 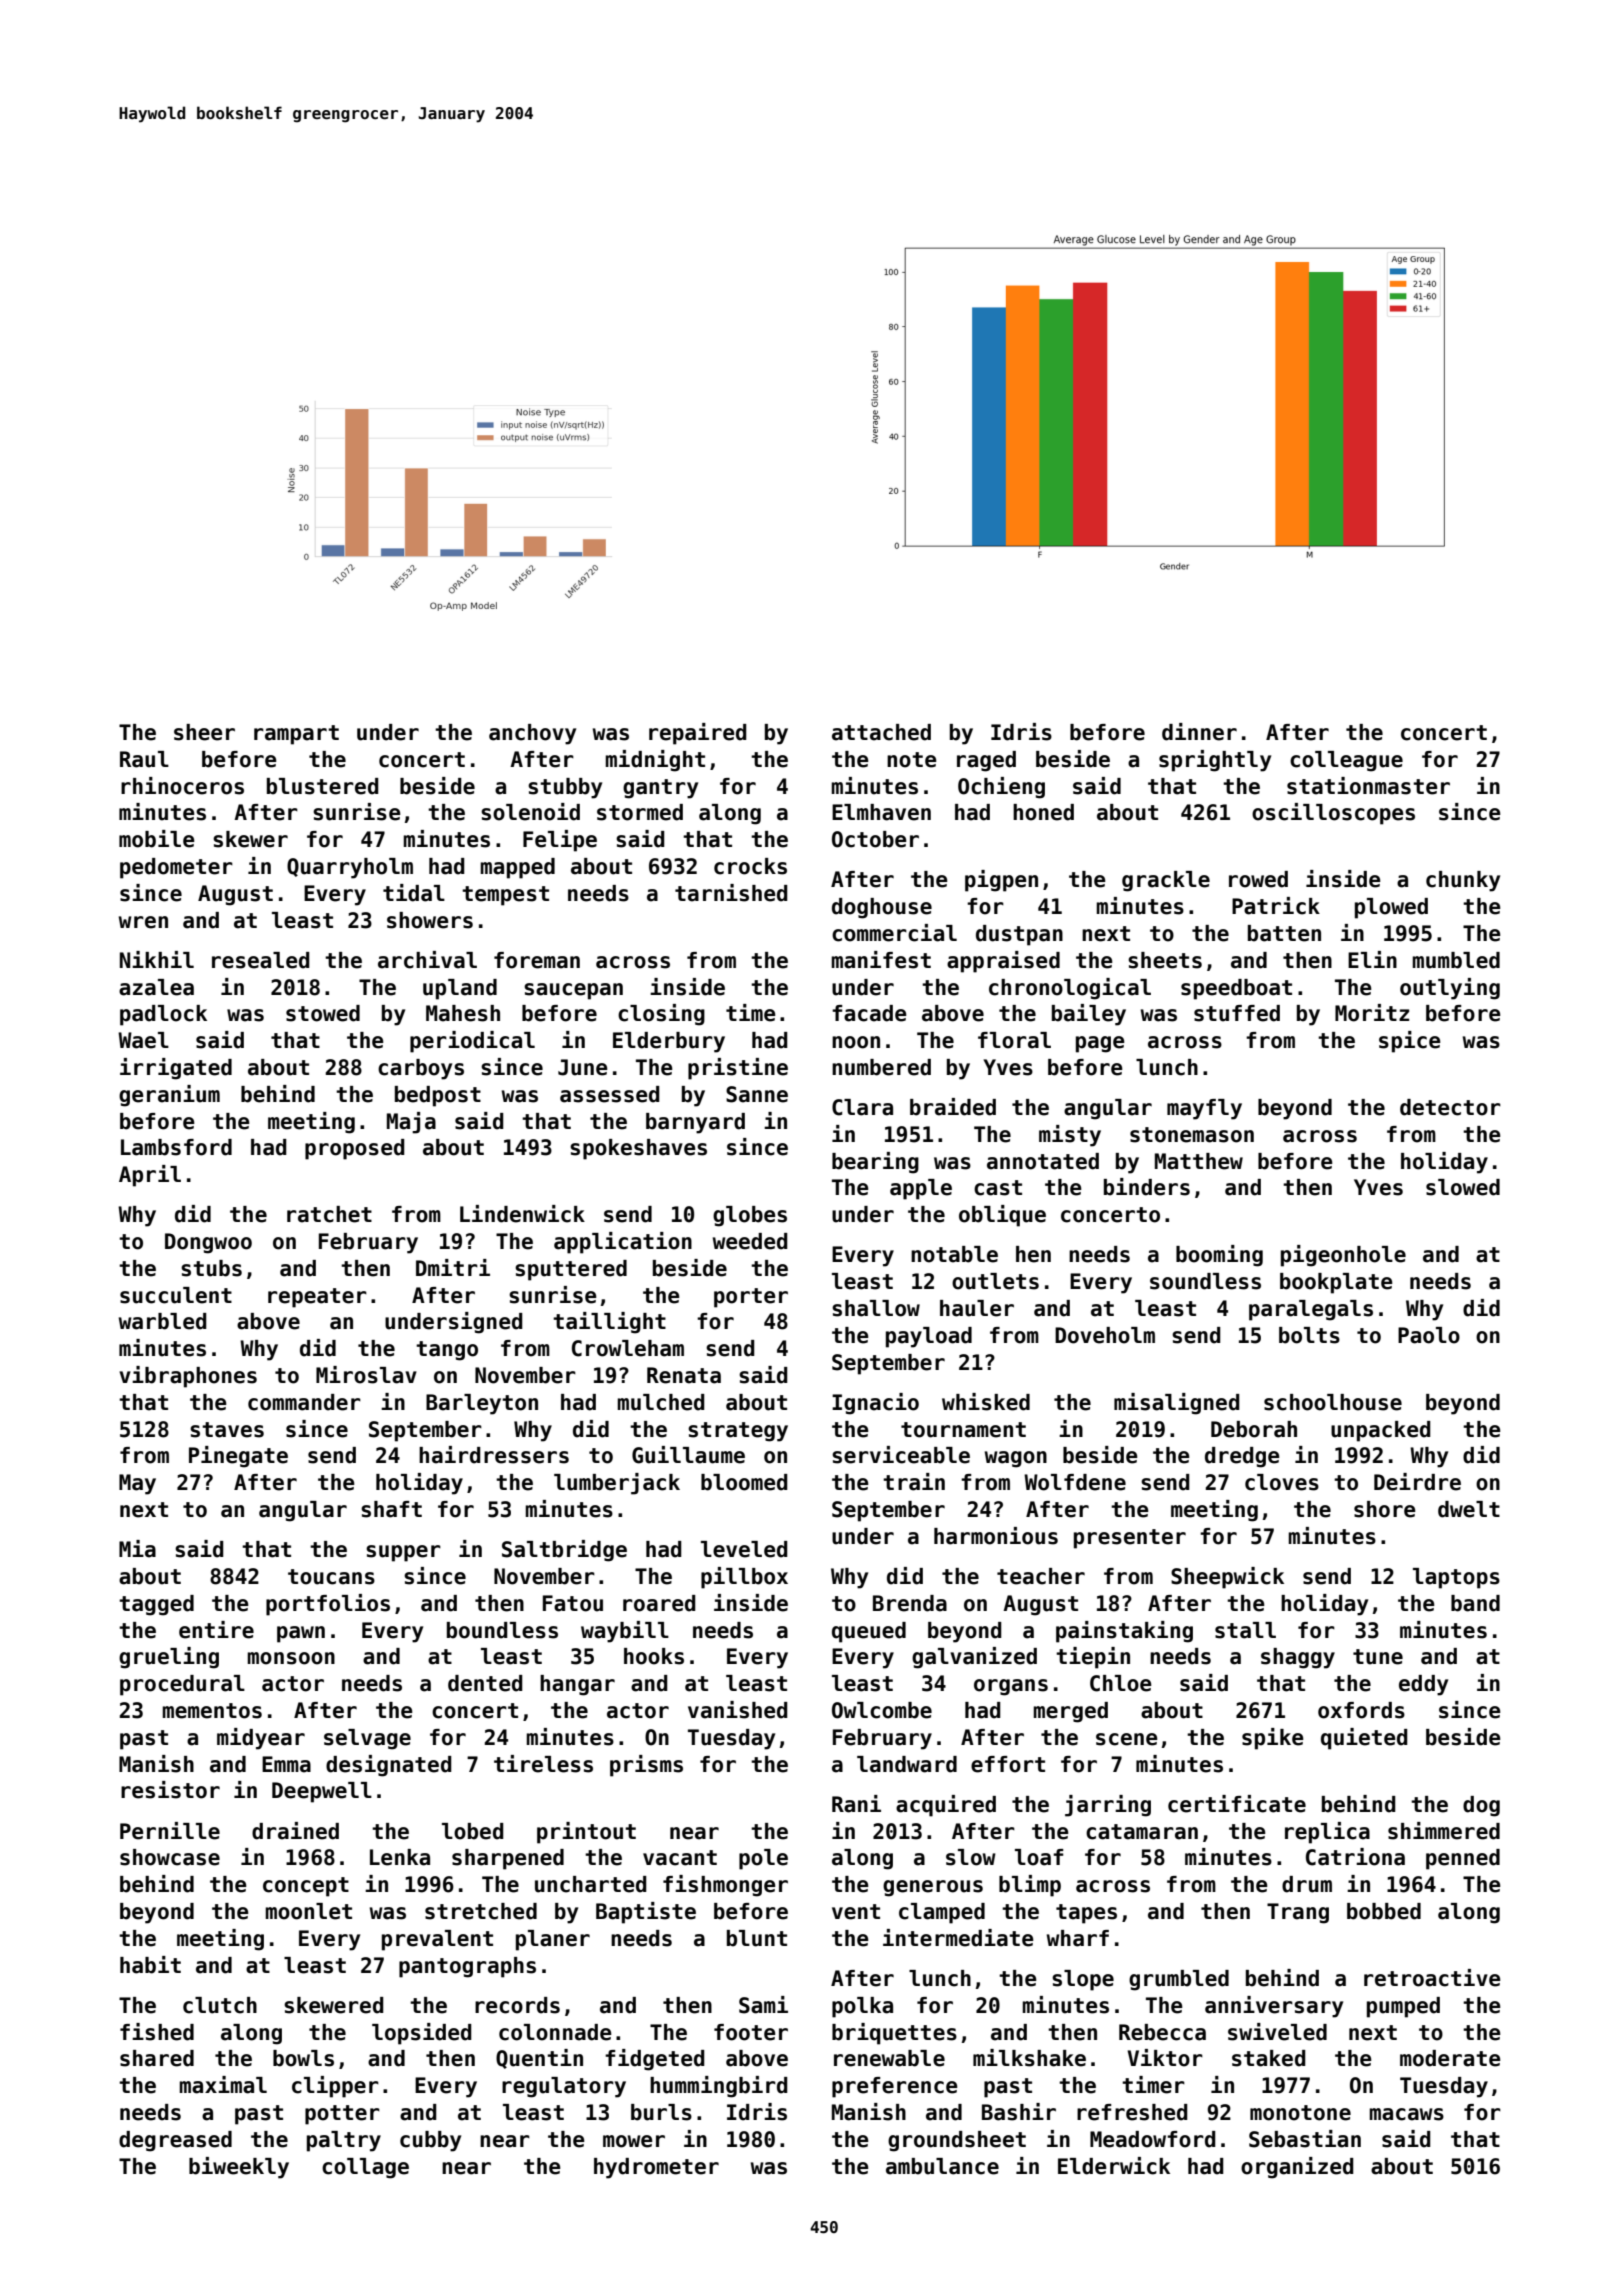 I want to click on toucans, so click(x=331, y=1577).
